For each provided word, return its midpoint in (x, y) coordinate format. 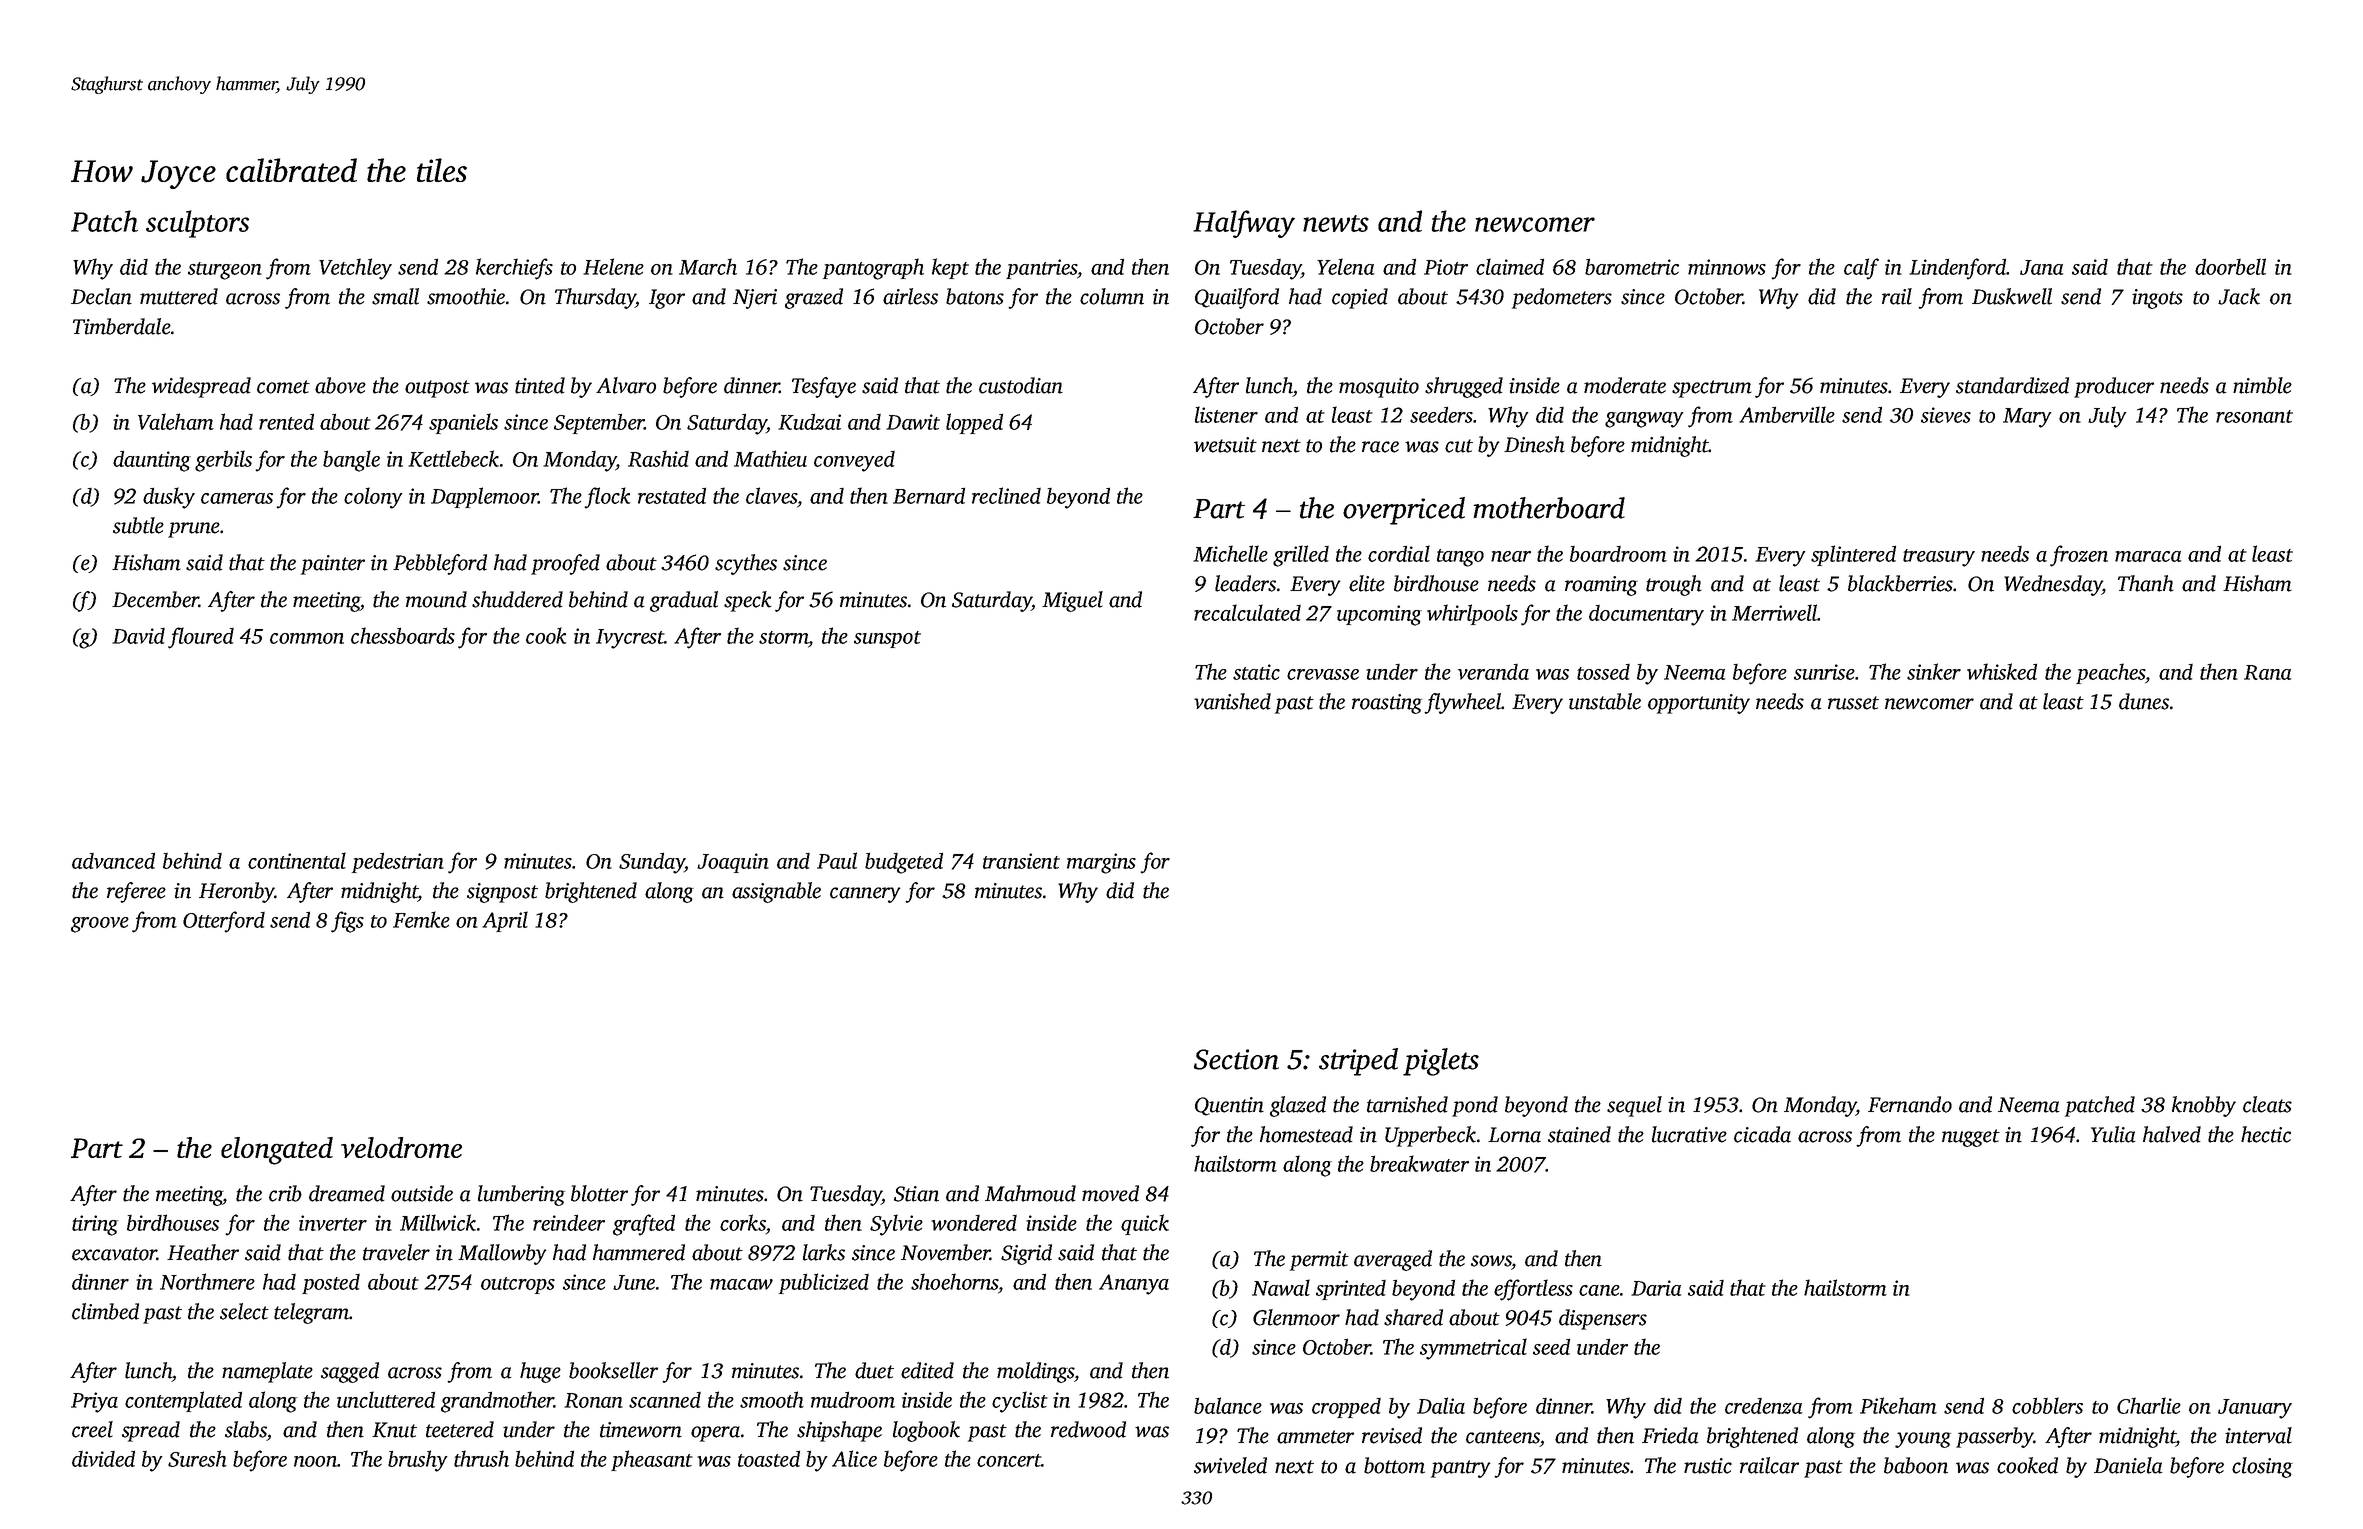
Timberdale (121, 326)
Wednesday (2053, 585)
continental (297, 860)
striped (1358, 1062)
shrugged (1464, 387)
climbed (105, 1311)
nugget (1971, 1138)
